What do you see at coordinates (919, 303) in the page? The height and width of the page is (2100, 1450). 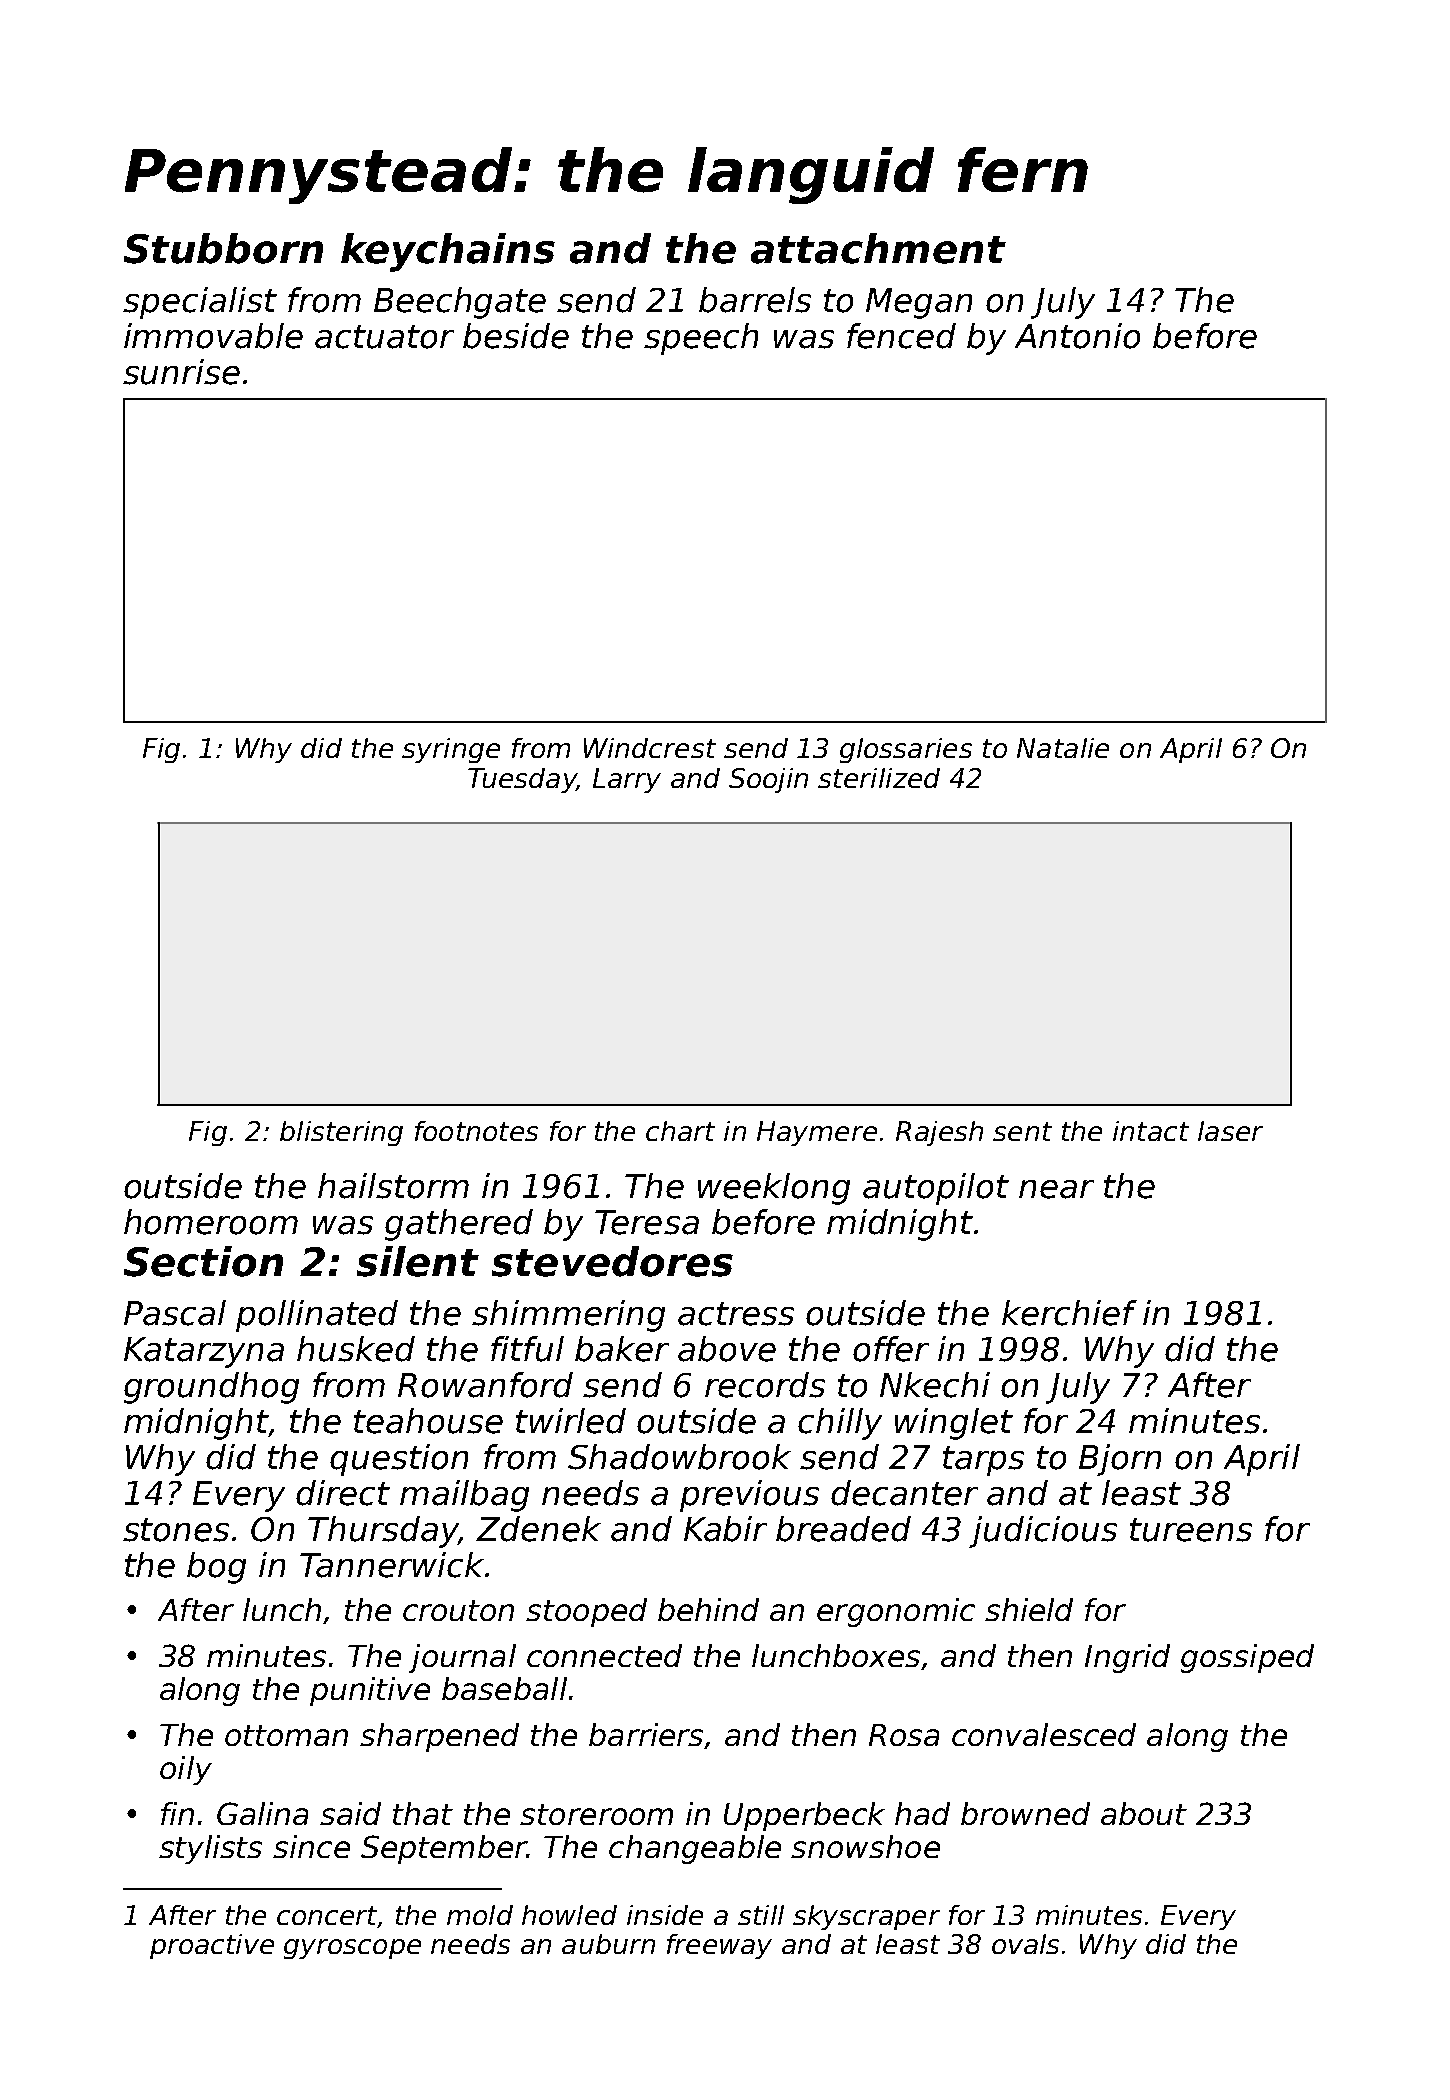 I see `Megan` at bounding box center [919, 303].
